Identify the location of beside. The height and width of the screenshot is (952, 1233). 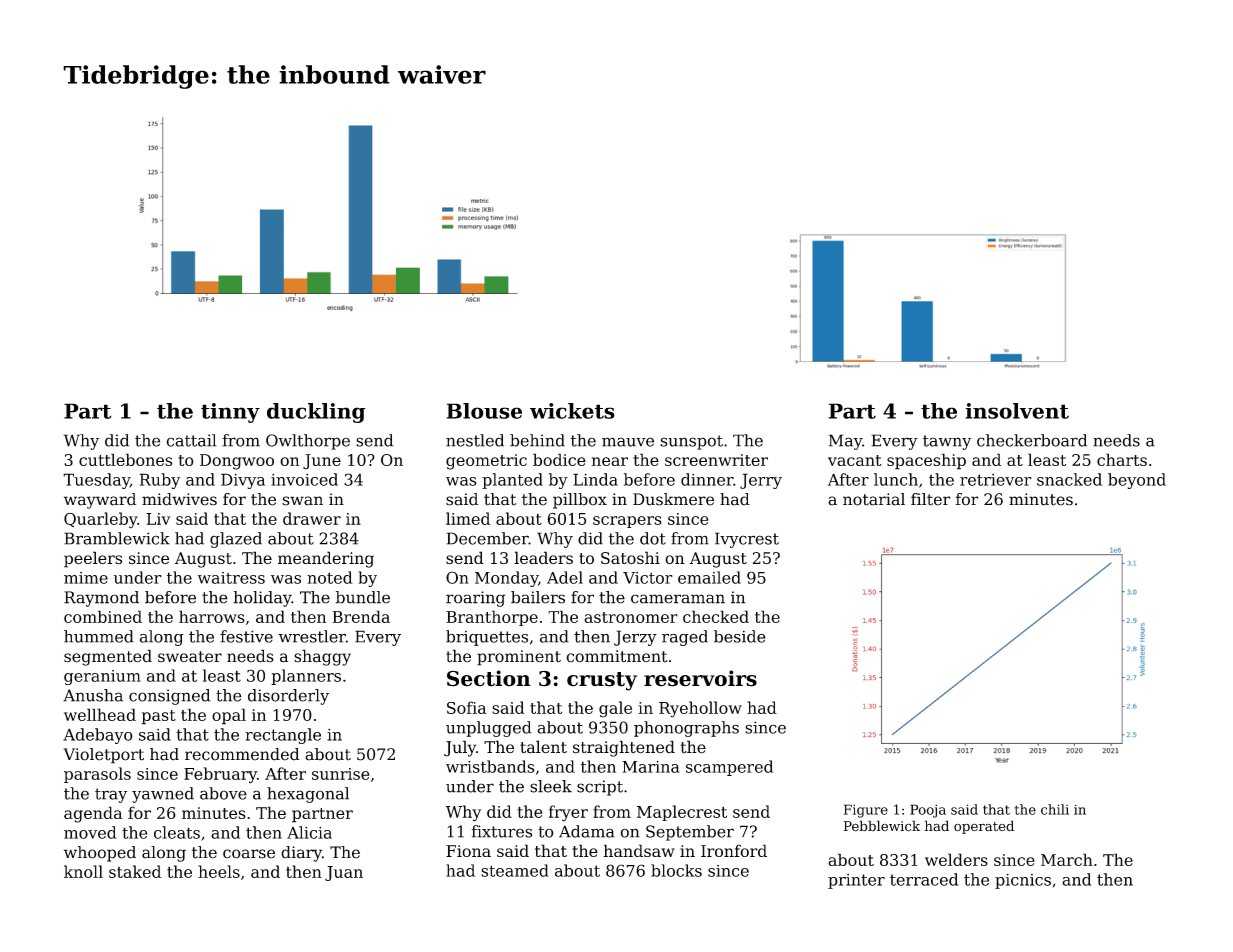
(740, 636).
